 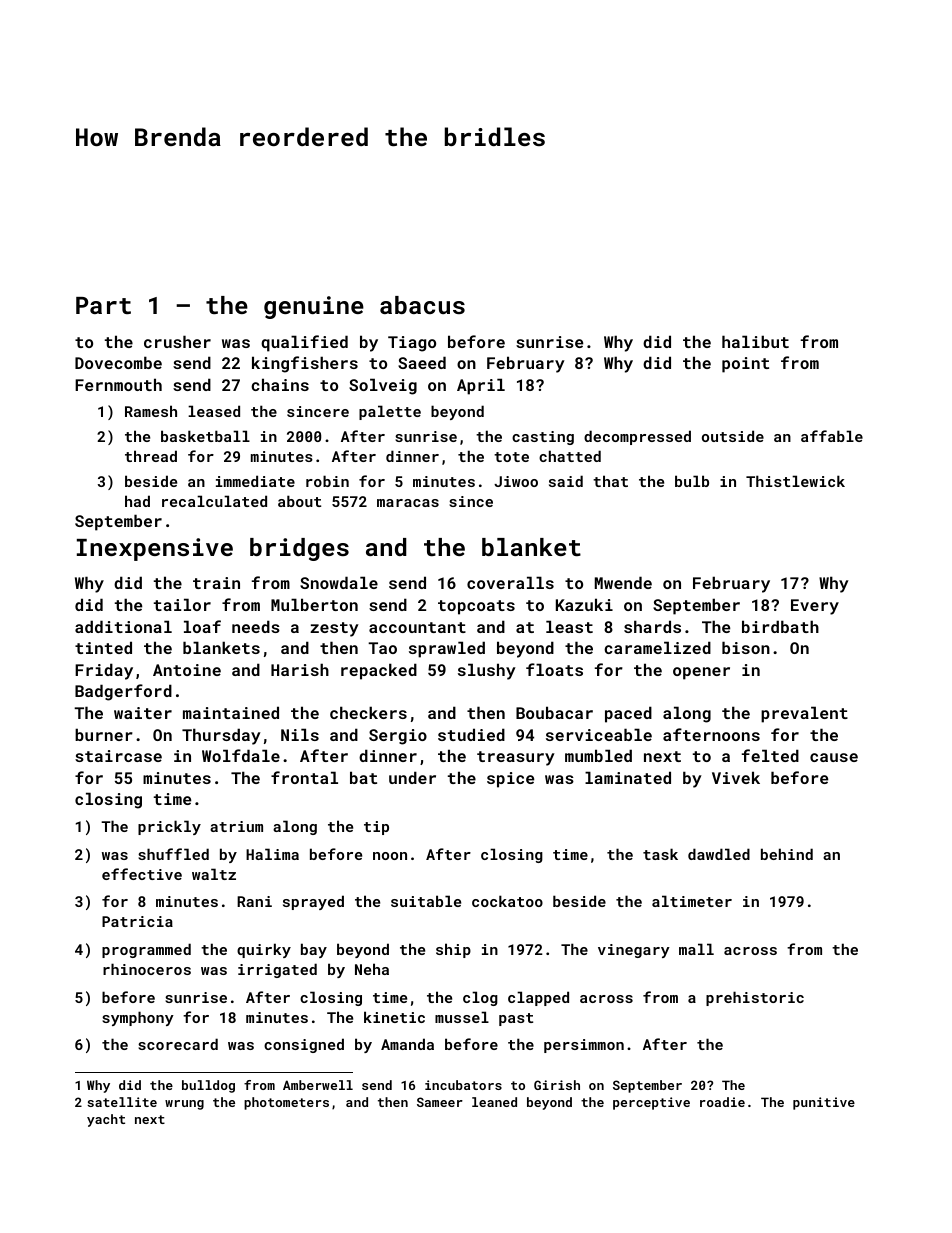 What do you see at coordinates (755, 341) in the screenshot?
I see `halibut` at bounding box center [755, 341].
